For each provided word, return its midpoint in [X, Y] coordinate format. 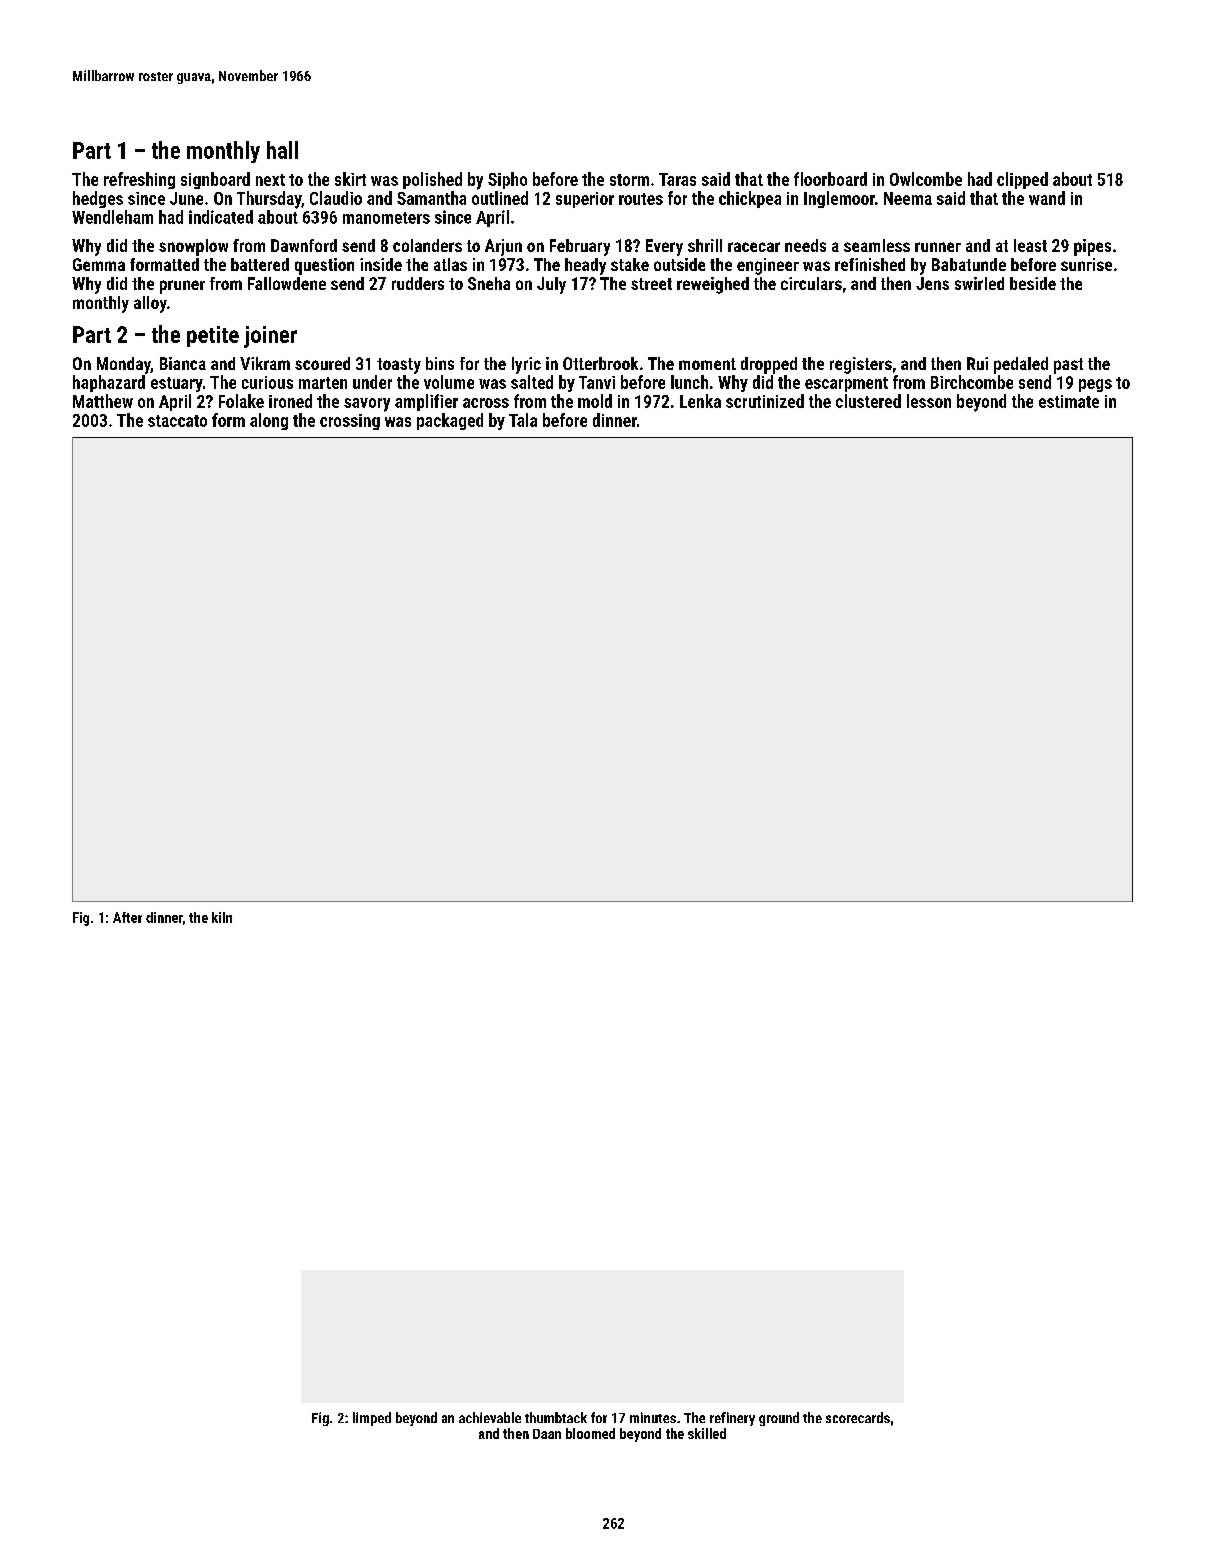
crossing [350, 422]
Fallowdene [287, 283]
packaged [450, 421]
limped [372, 1419]
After [127, 917]
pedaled [1021, 365]
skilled [707, 1433]
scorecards [858, 1417]
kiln [222, 917]
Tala [523, 420]
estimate [1069, 401]
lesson [929, 401]
